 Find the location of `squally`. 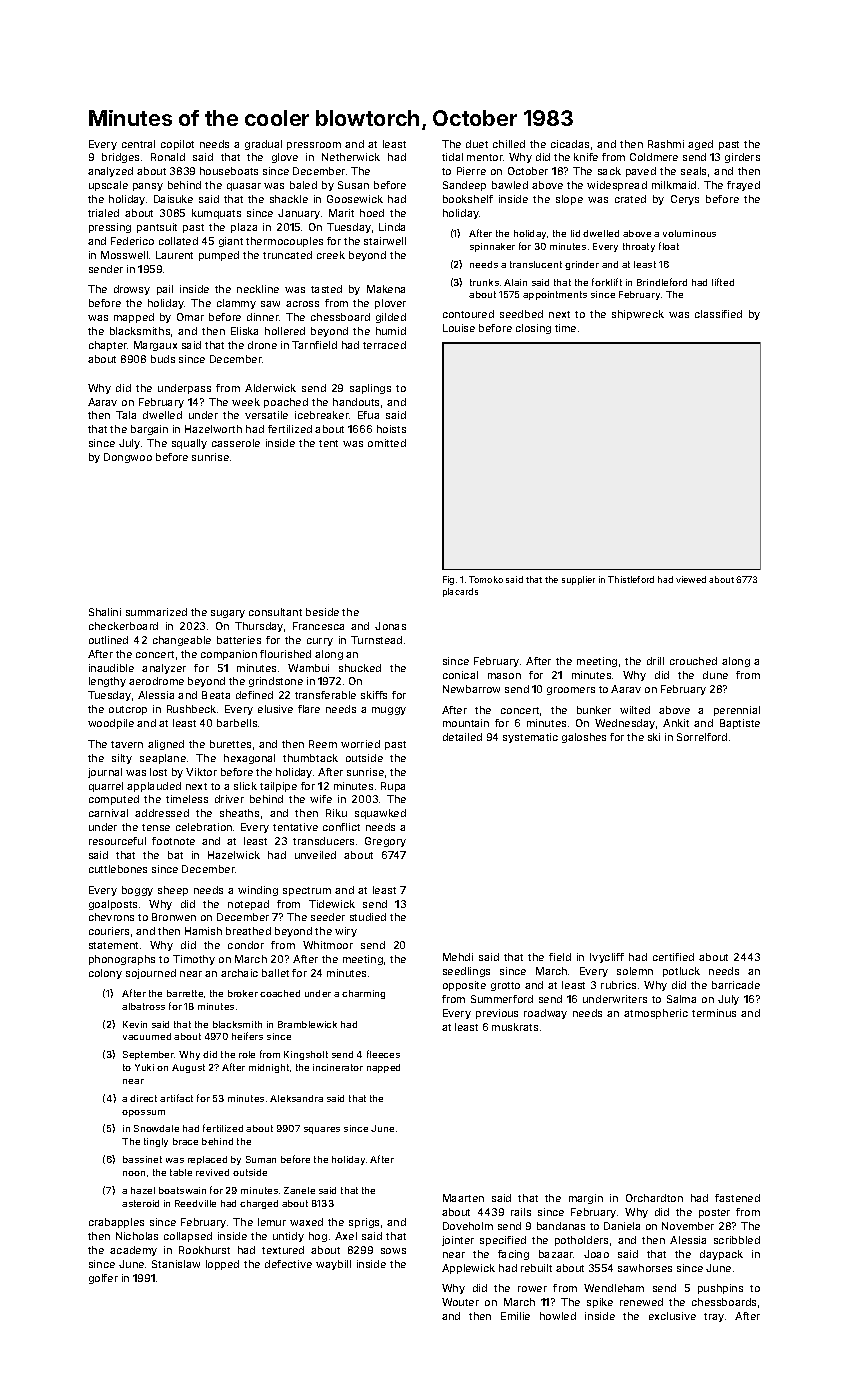

squally is located at coordinates (189, 444).
